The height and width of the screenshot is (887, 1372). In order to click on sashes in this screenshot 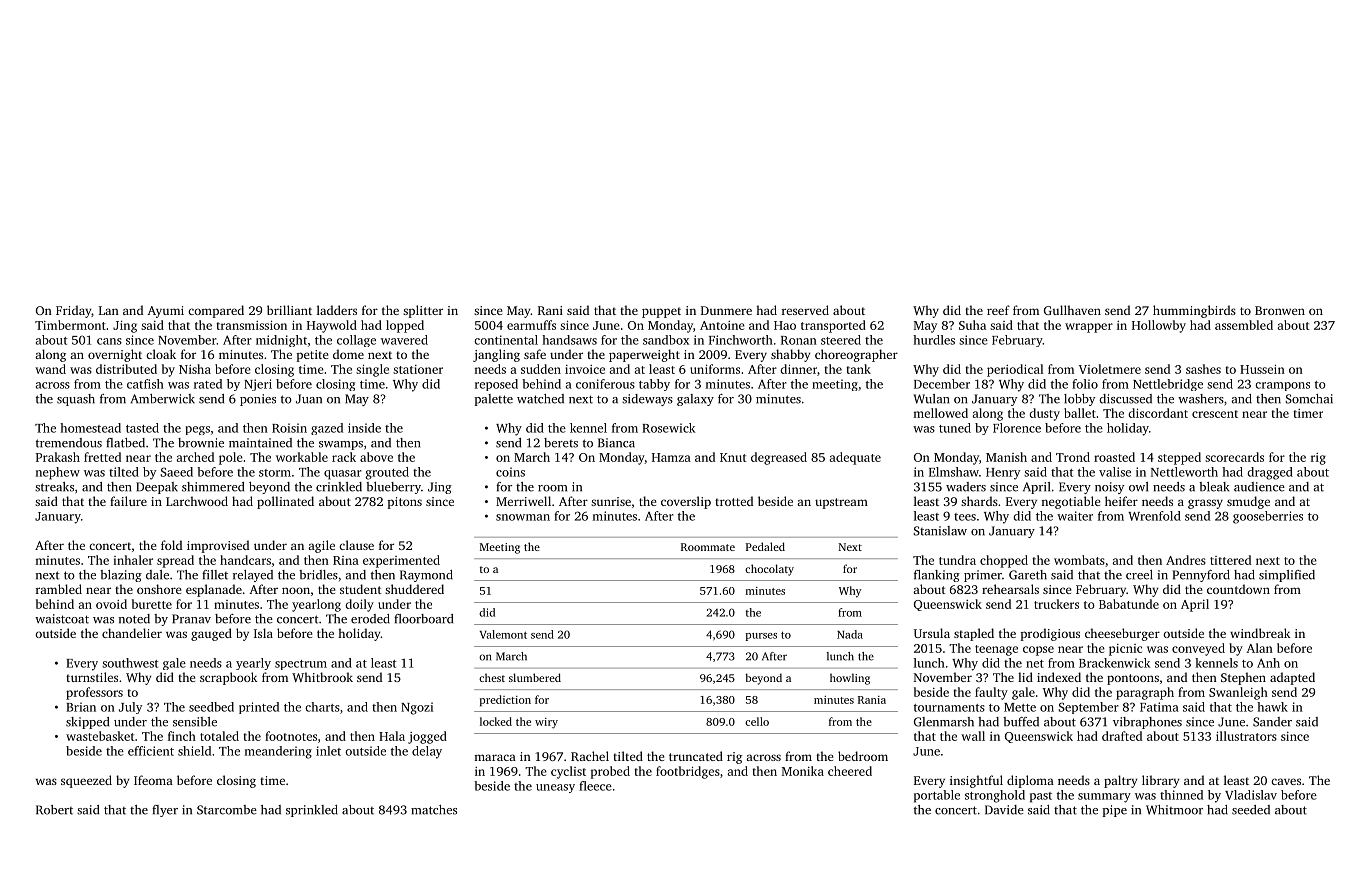, I will do `click(1203, 369)`.
